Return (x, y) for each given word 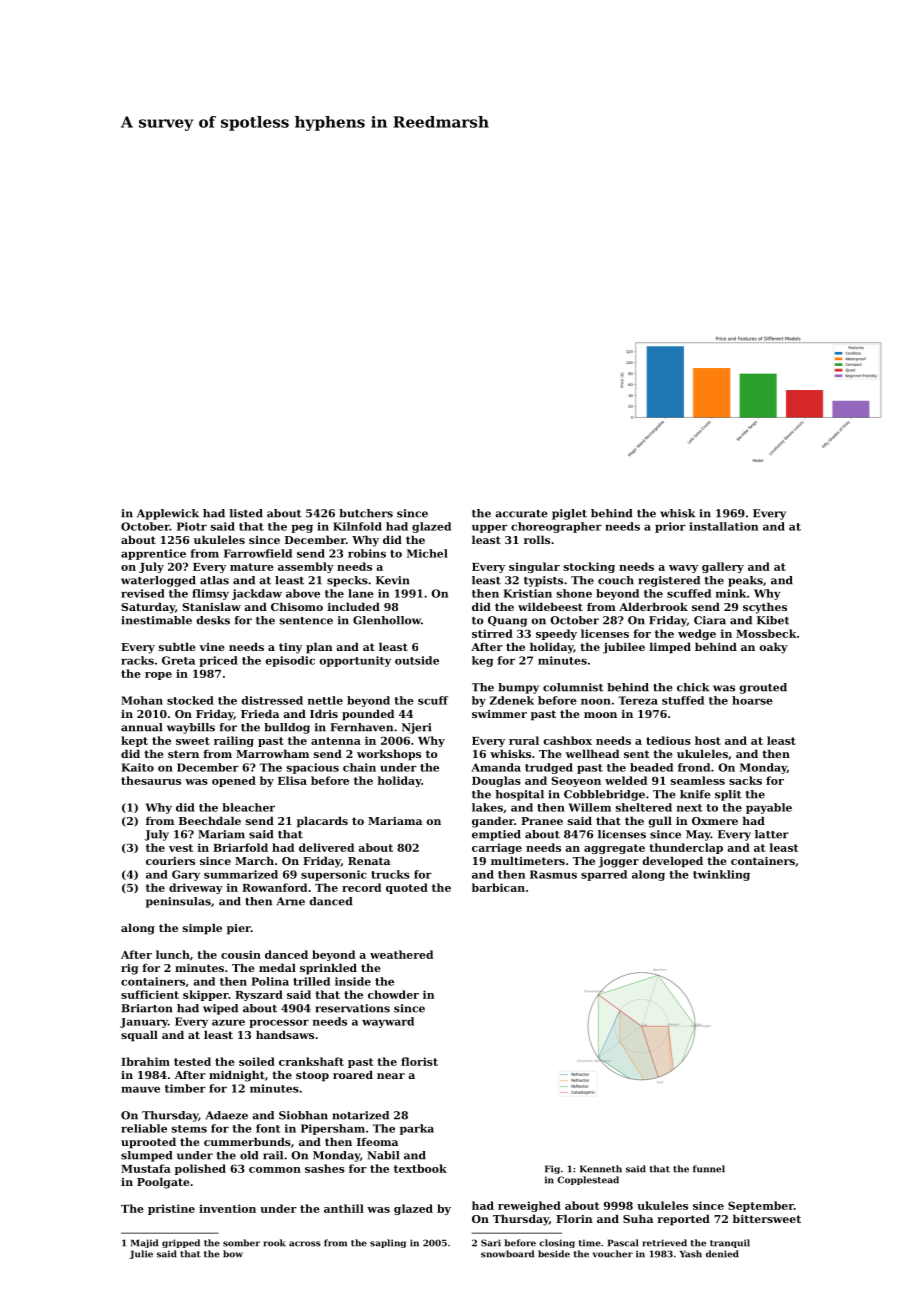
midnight (237, 1076)
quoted (407, 888)
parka (417, 1129)
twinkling (721, 875)
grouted (763, 688)
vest (181, 848)
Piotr (192, 526)
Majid (144, 1243)
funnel (709, 1169)
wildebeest (550, 606)
